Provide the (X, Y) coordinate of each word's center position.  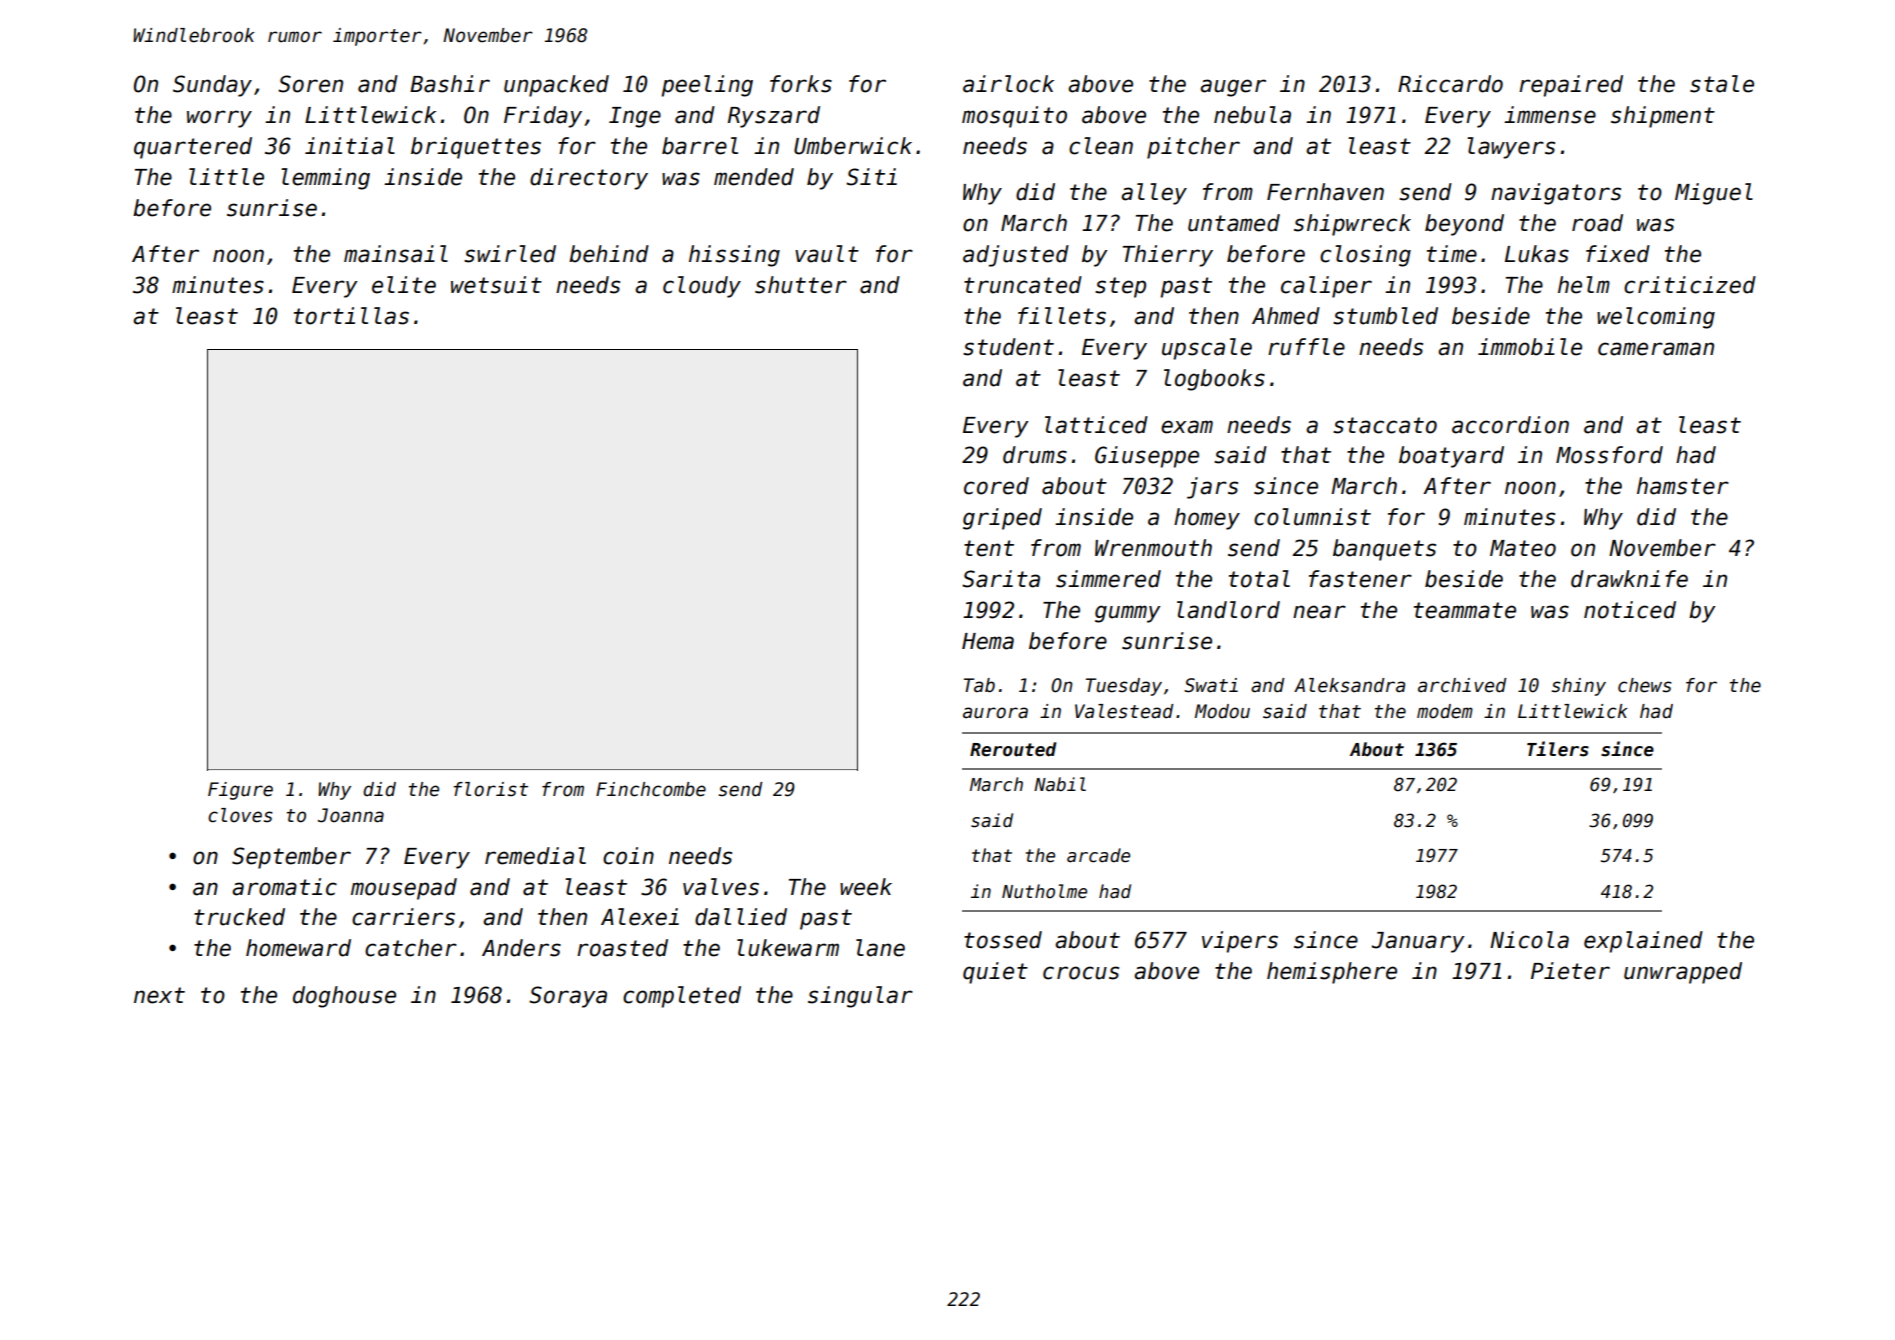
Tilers (1558, 749)
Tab (979, 685)
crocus (1081, 973)
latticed (1096, 425)
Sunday (212, 86)
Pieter (1570, 971)
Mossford (1609, 455)
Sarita (1001, 579)
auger (1233, 88)
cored (996, 486)
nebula (1252, 115)
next (159, 995)
